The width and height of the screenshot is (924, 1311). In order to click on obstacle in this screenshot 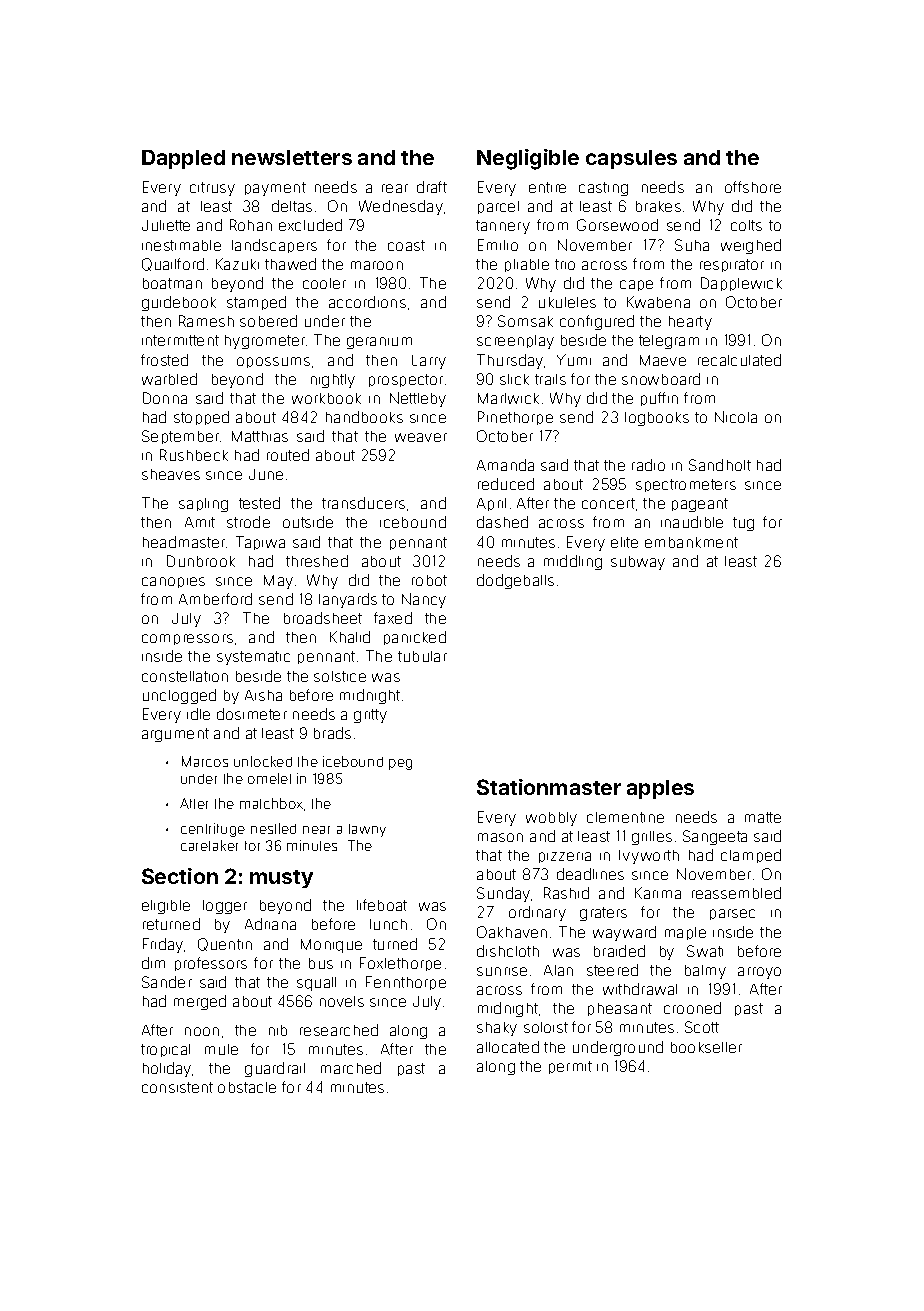, I will do `click(247, 1087)`.
